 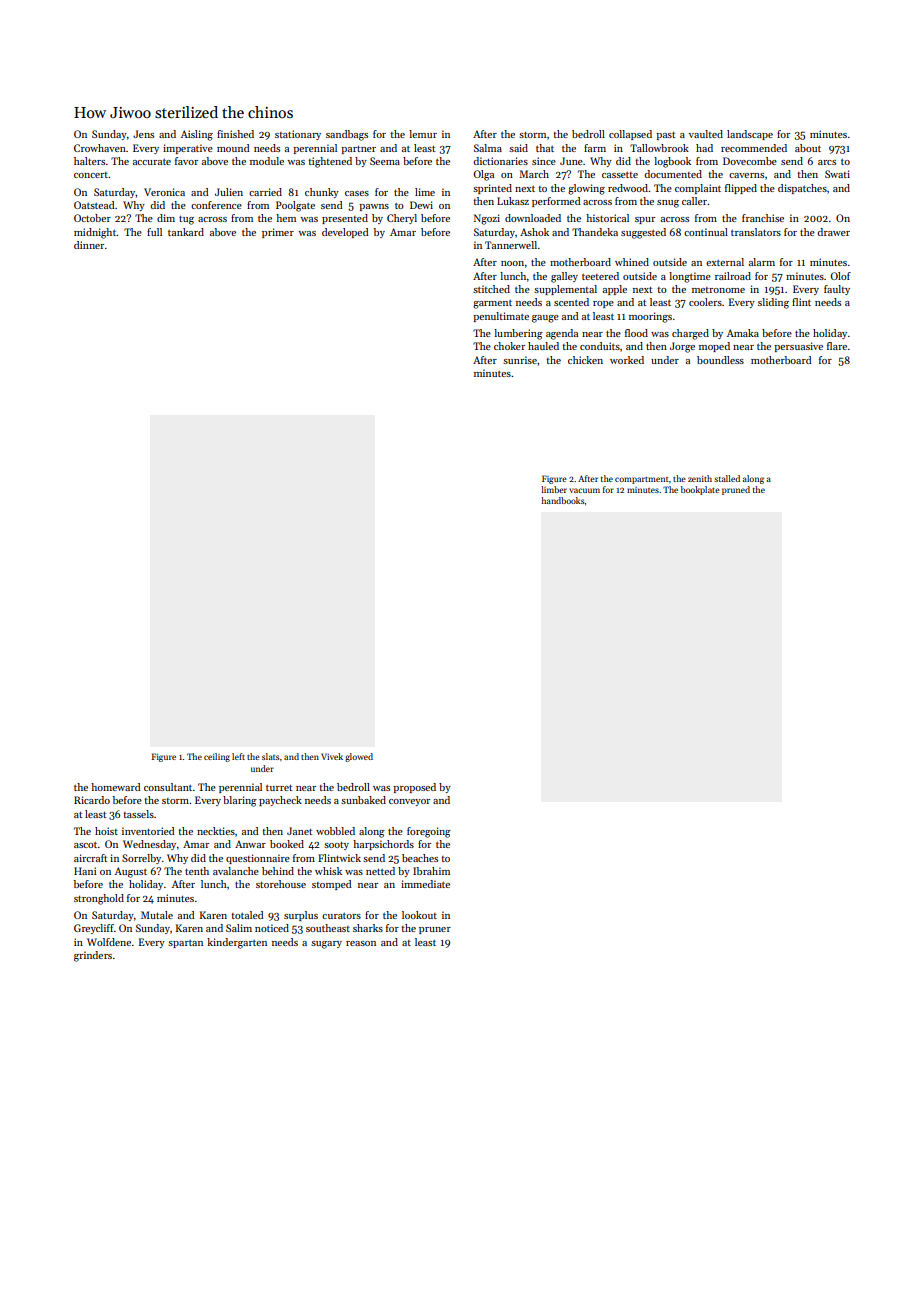 I want to click on pruned, so click(x=736, y=490).
